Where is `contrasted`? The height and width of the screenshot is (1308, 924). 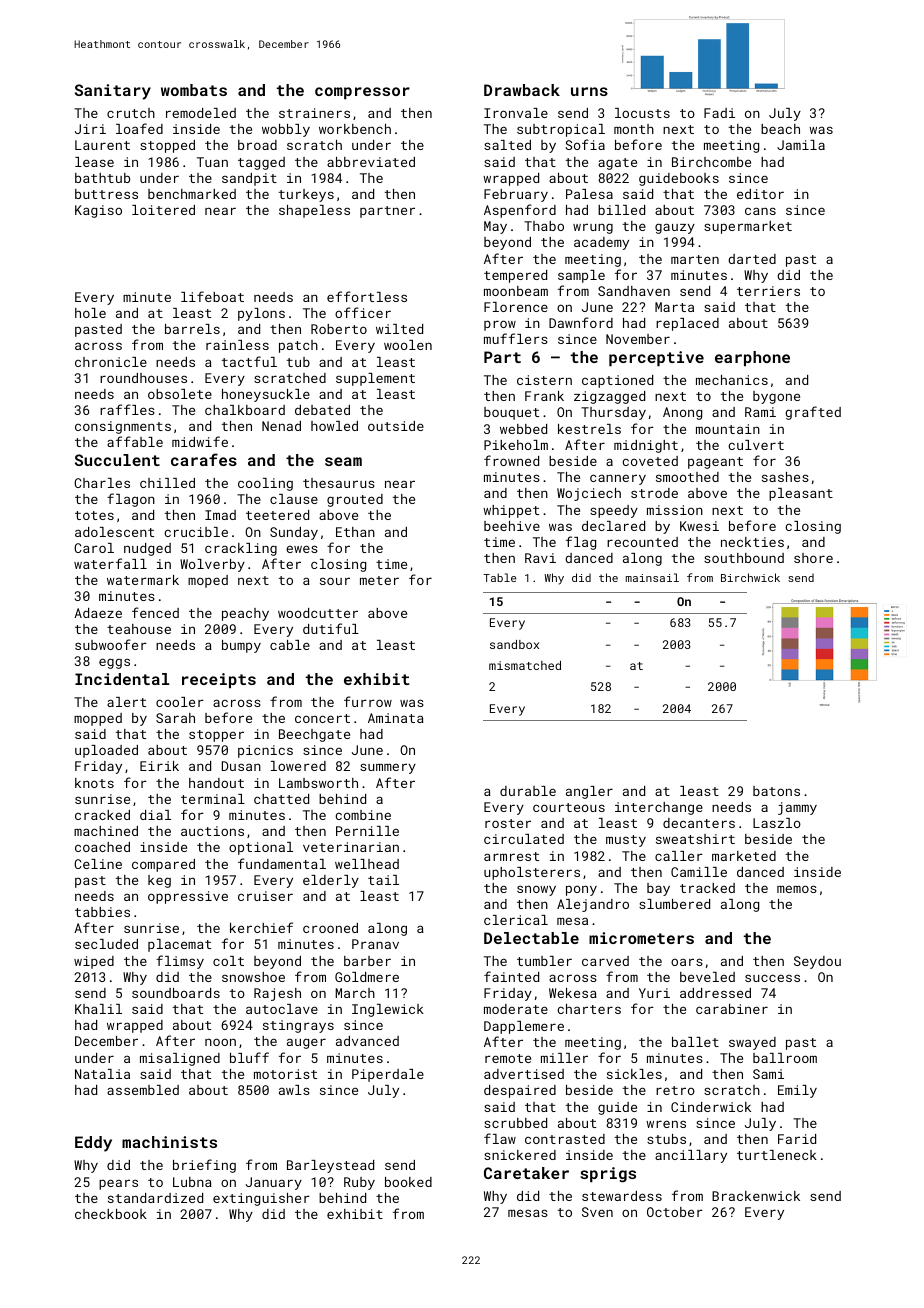
contrasted is located at coordinates (565, 1139).
